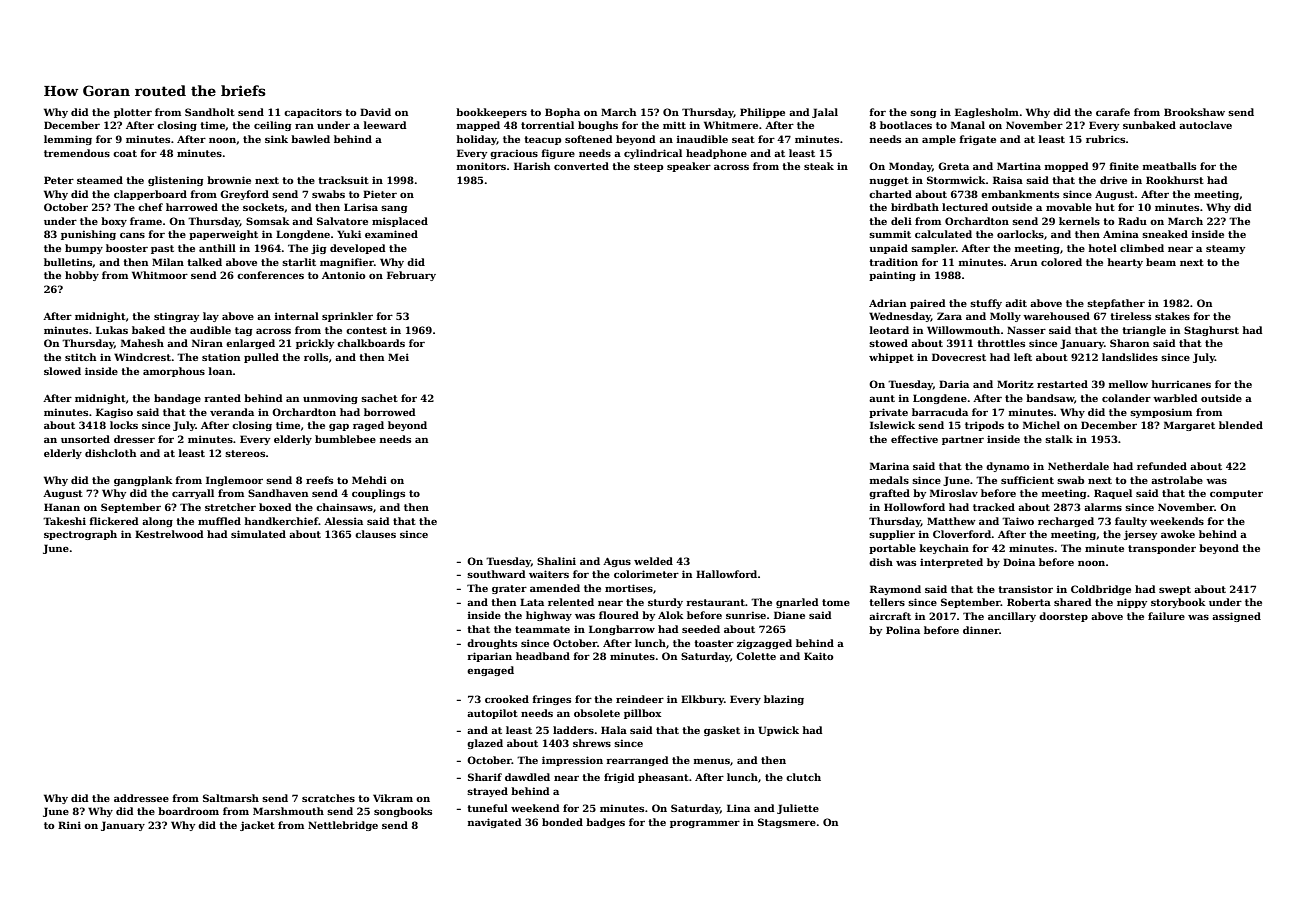 The width and height of the screenshot is (1308, 924). What do you see at coordinates (495, 823) in the screenshot?
I see `navigated` at bounding box center [495, 823].
